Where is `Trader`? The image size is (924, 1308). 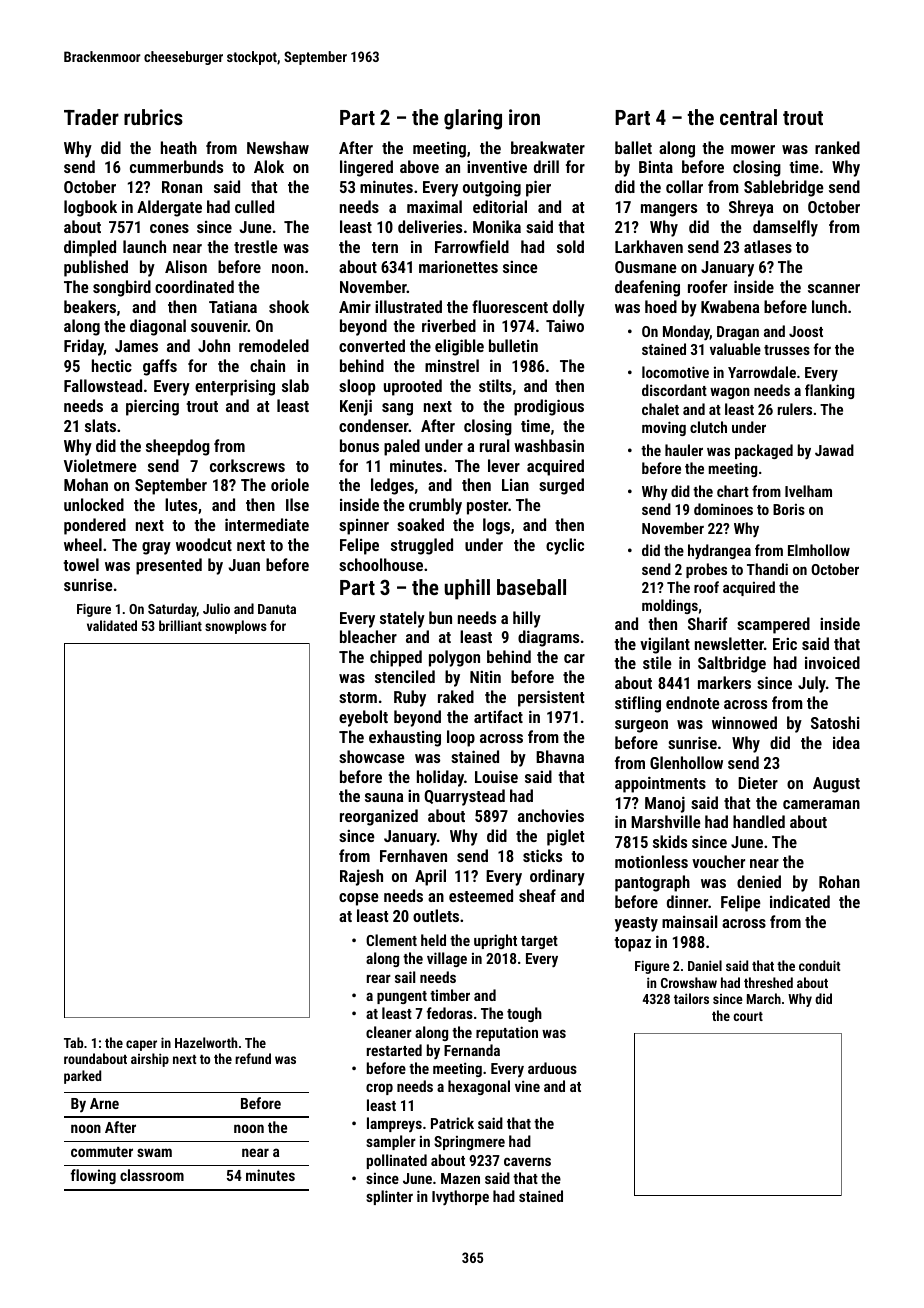
Trader is located at coordinates (91, 117).
